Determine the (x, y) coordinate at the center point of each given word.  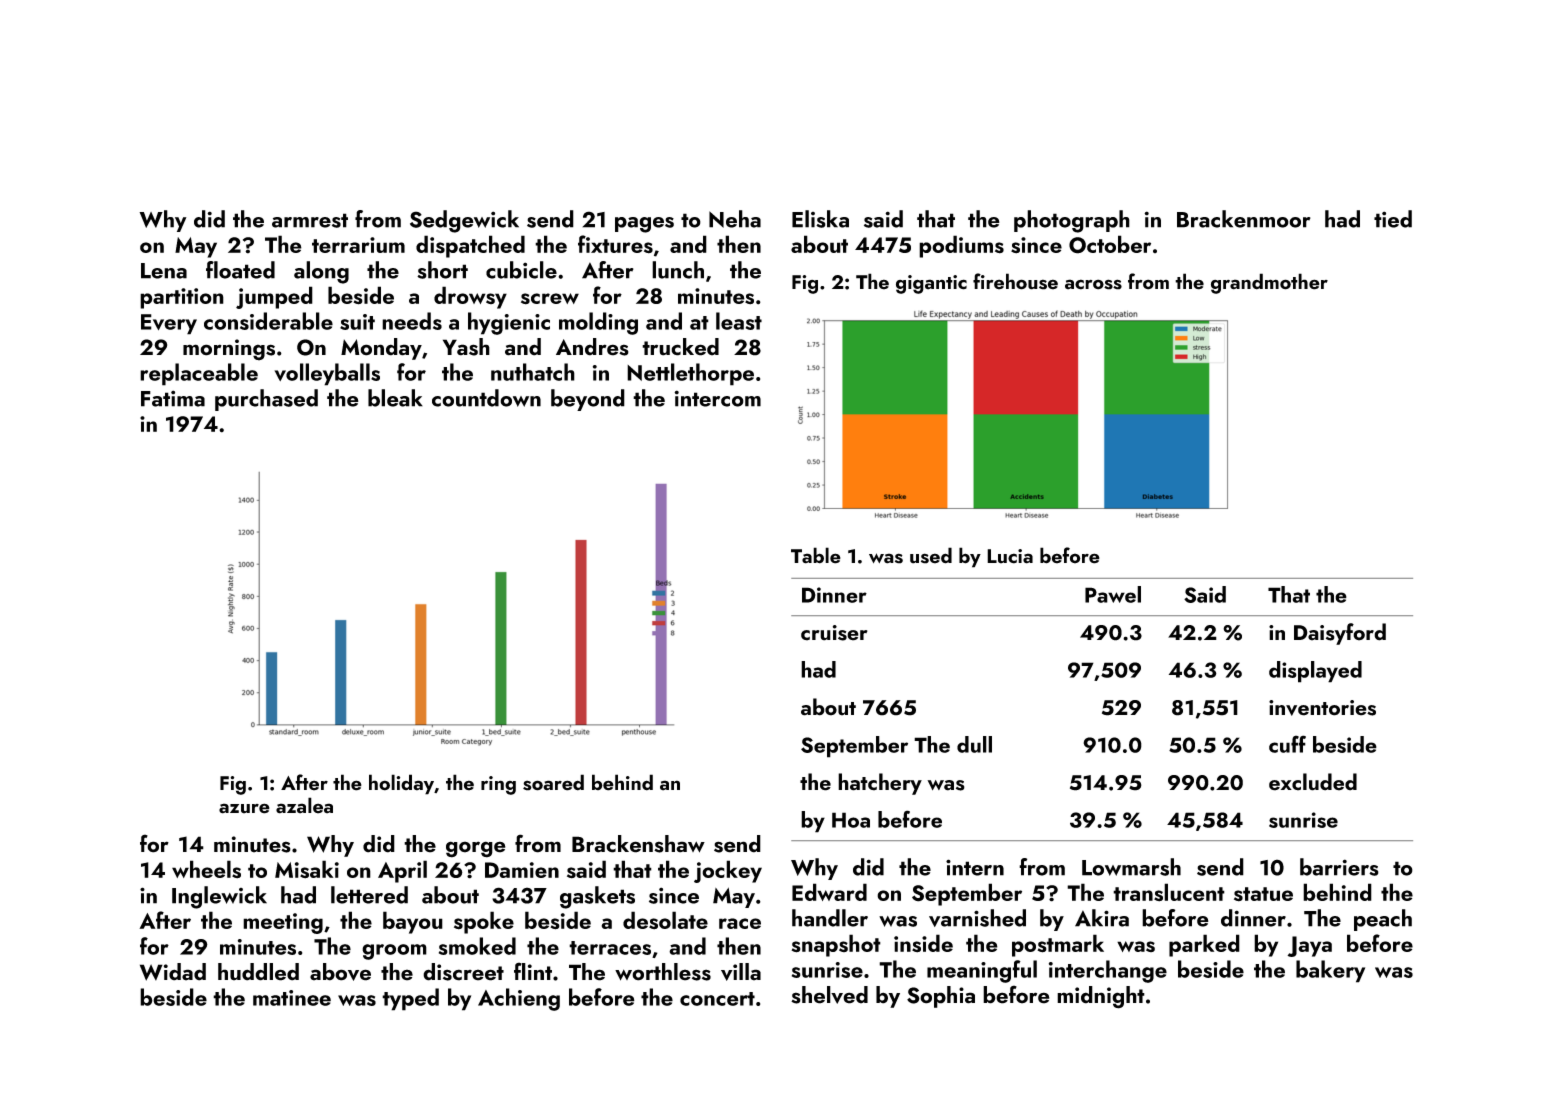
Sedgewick (464, 221)
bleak (395, 398)
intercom (717, 398)
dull (974, 744)
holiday (401, 784)
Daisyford (1340, 634)
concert (717, 999)
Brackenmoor (1244, 219)
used (931, 555)
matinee (292, 998)
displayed (1315, 672)
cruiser (834, 633)
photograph (1072, 221)
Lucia (1010, 556)
